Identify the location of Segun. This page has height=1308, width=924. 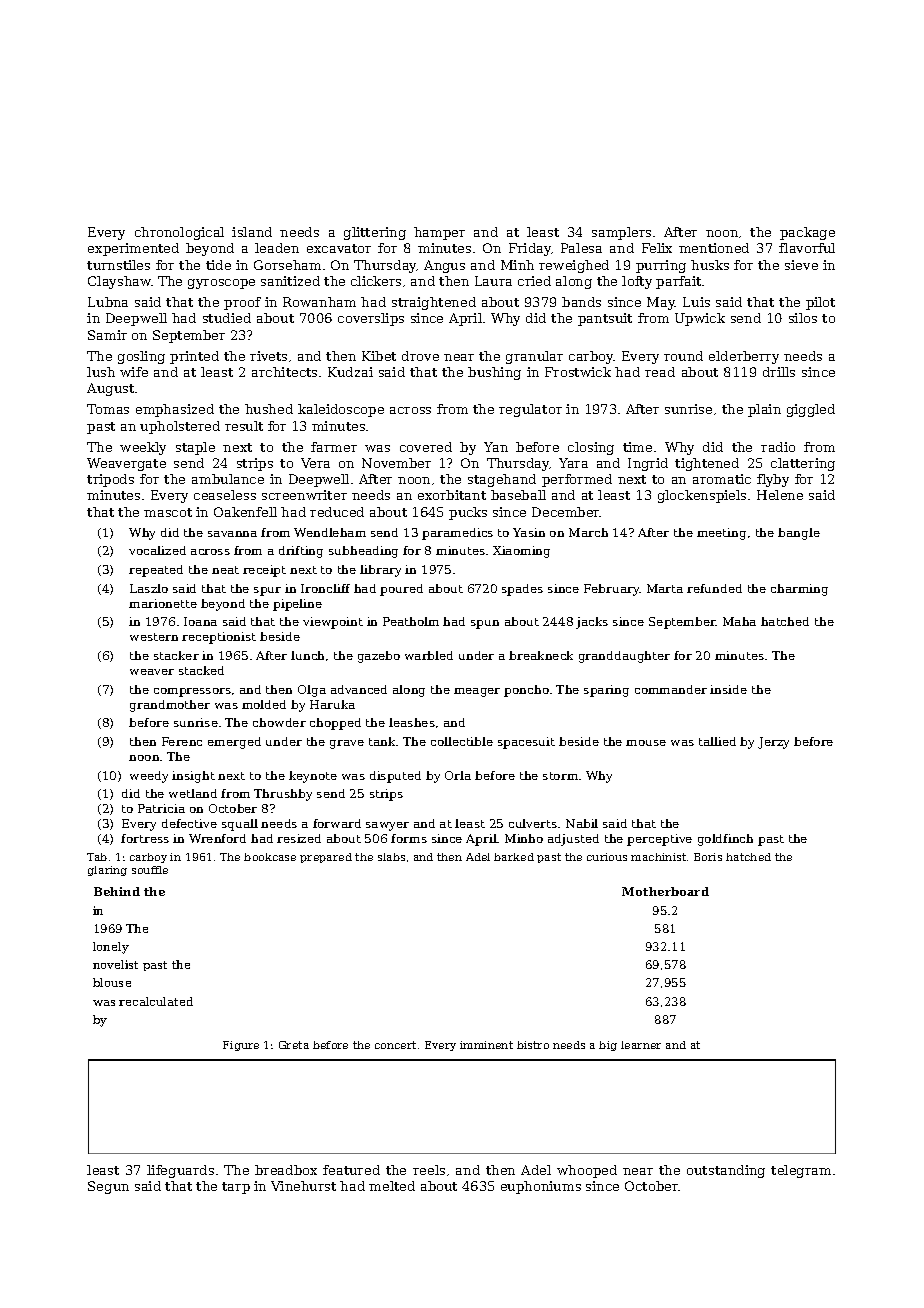
(108, 1187).
